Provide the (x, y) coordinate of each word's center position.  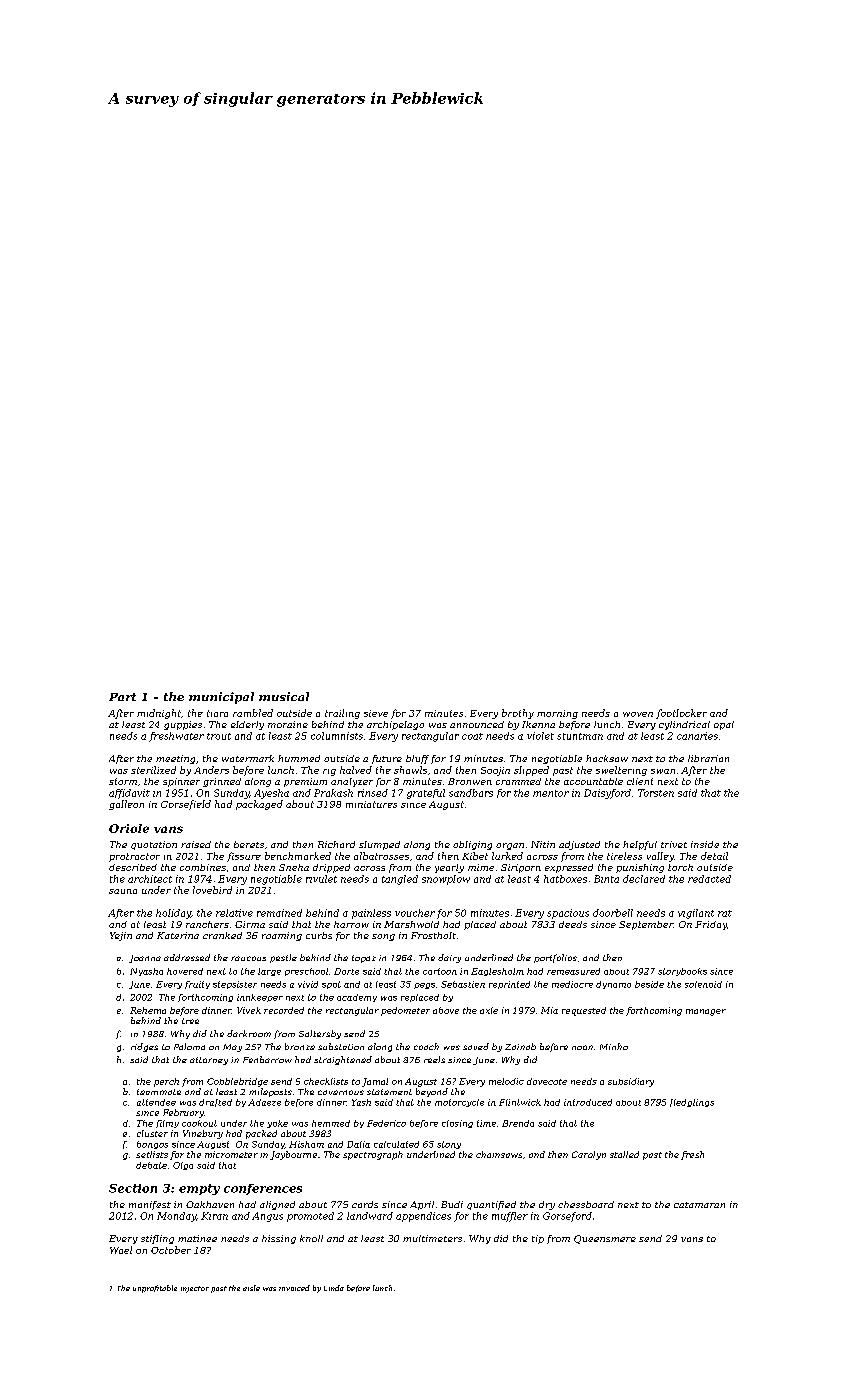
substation (341, 1046)
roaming (282, 936)
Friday (711, 925)
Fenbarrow (267, 1059)
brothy (518, 714)
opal (724, 725)
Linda (334, 1288)
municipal (221, 698)
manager (706, 1012)
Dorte (346, 971)
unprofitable (155, 1289)
